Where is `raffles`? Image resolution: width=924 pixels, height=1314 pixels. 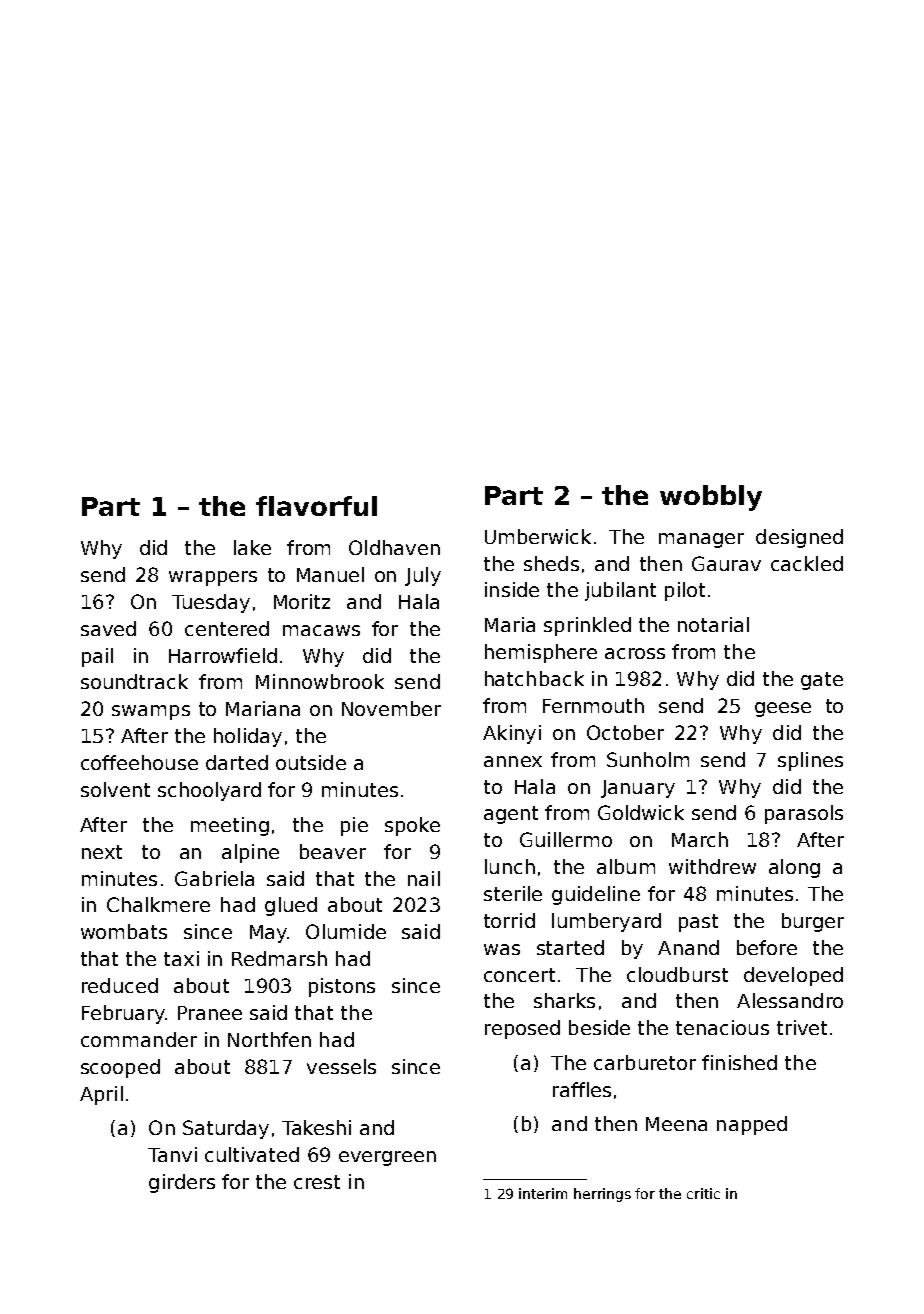
raffles is located at coordinates (582, 1089).
